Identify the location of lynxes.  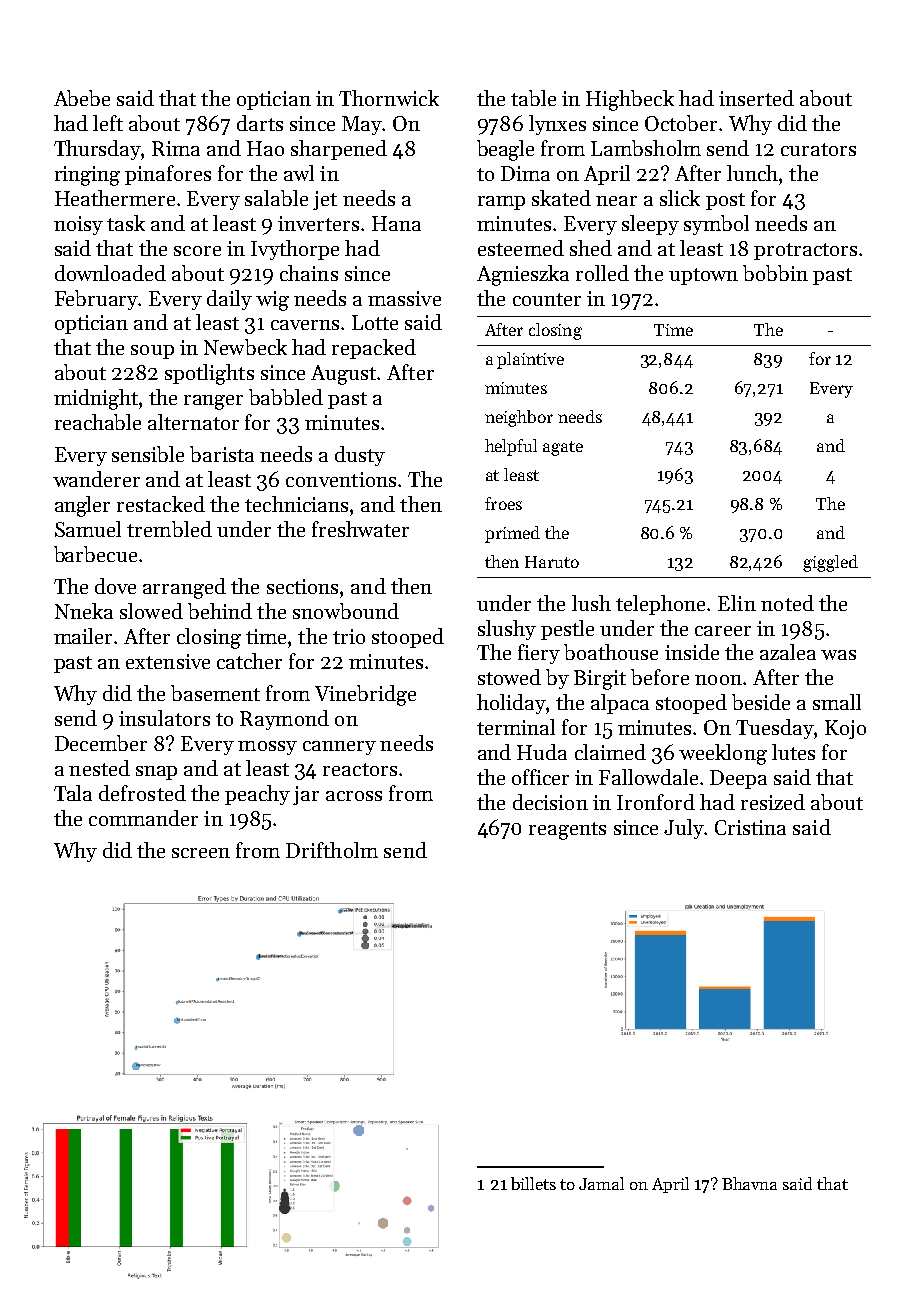
(557, 125).
